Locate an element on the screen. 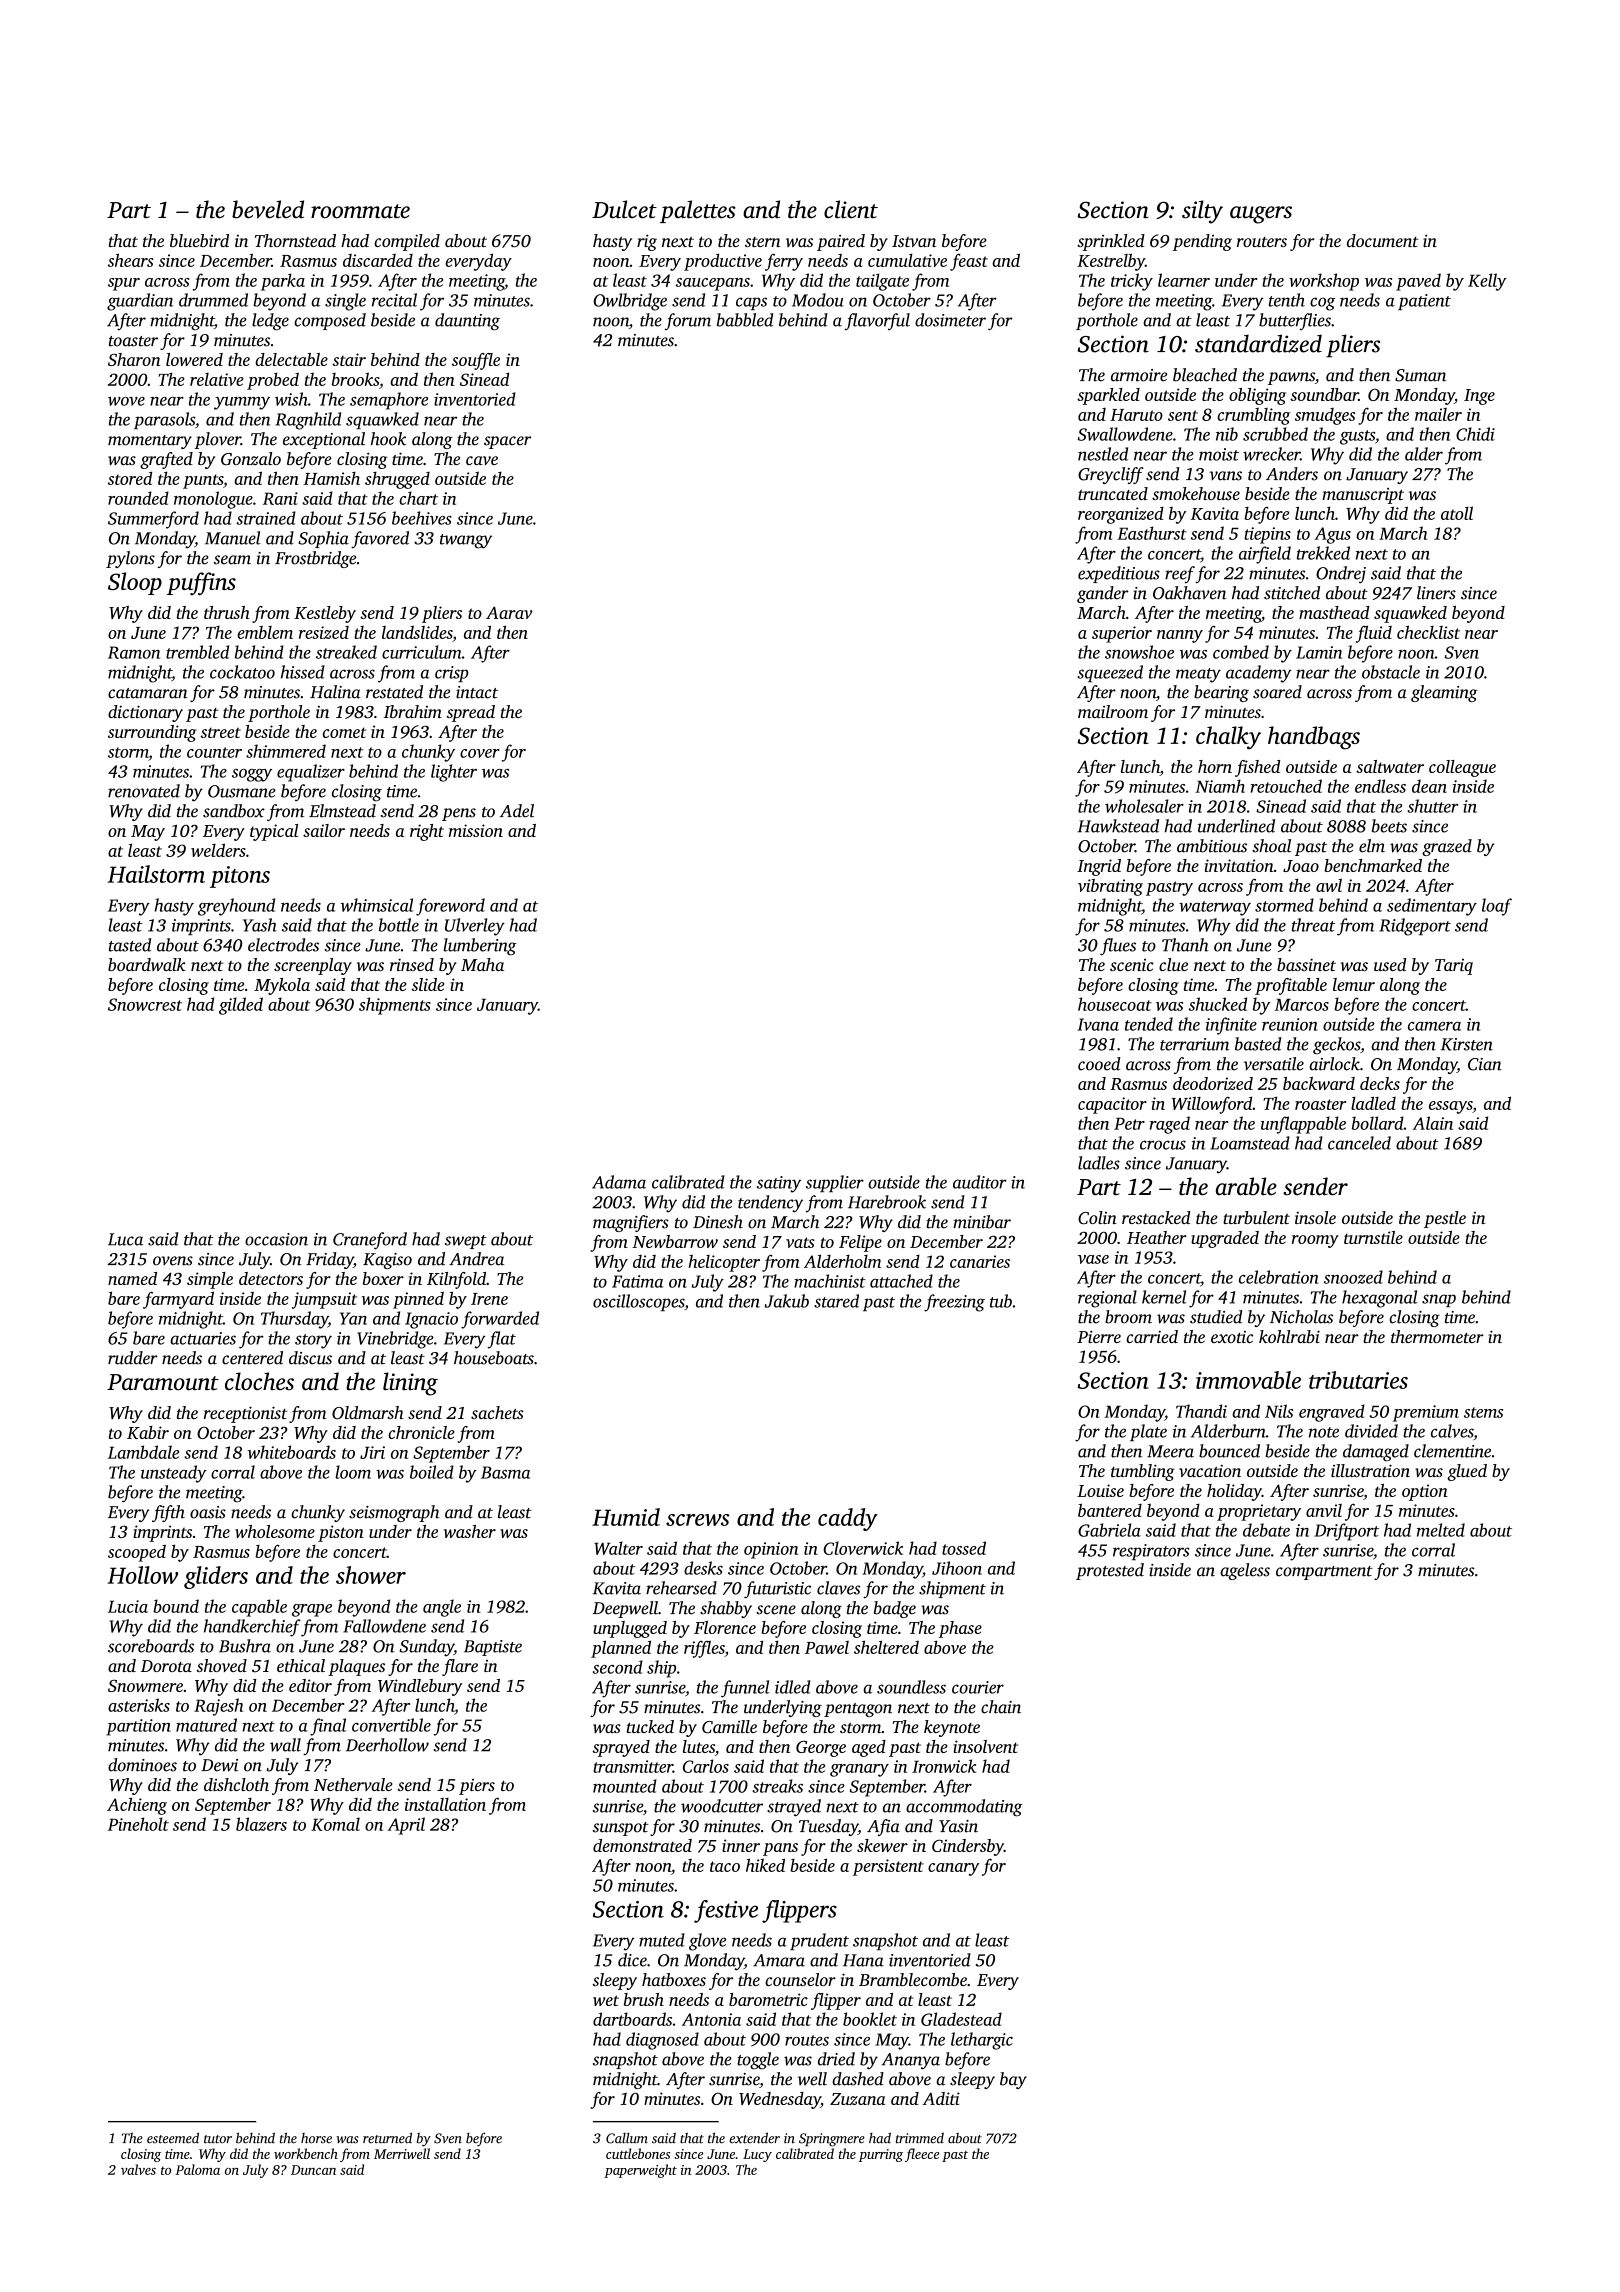  caddy is located at coordinates (848, 1519).
